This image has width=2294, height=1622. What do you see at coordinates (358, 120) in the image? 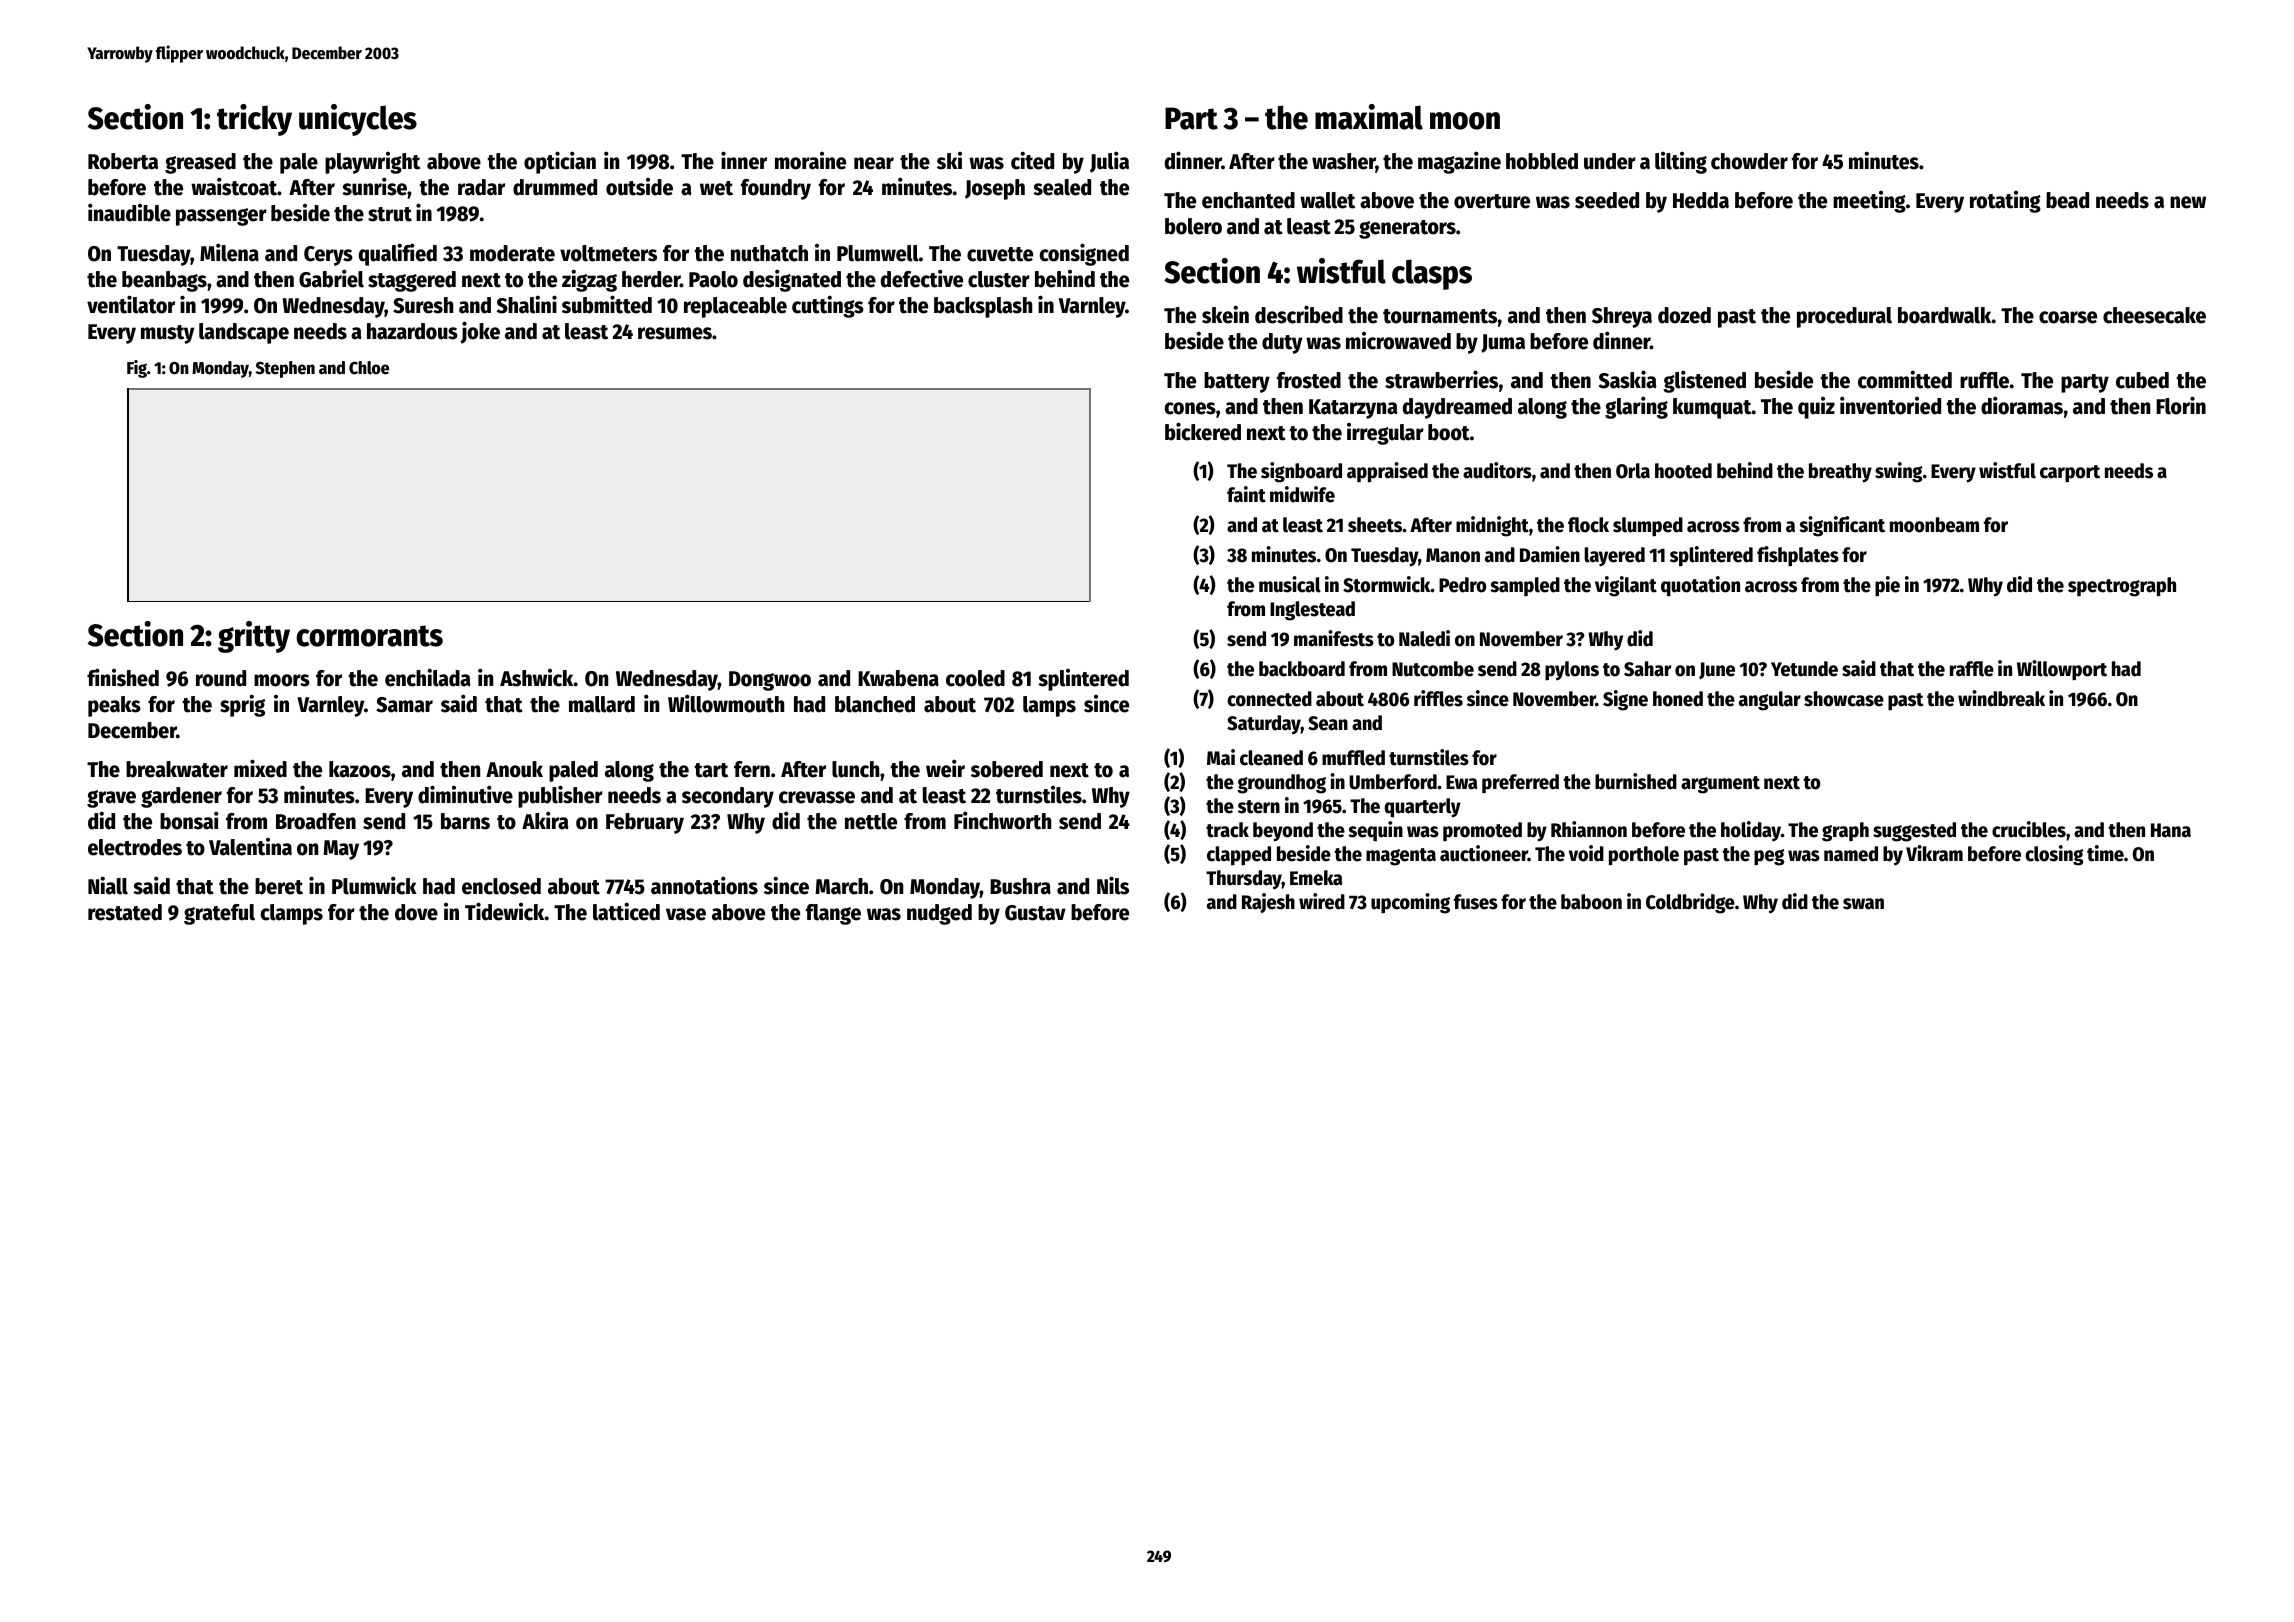
I see `unicycles` at bounding box center [358, 120].
